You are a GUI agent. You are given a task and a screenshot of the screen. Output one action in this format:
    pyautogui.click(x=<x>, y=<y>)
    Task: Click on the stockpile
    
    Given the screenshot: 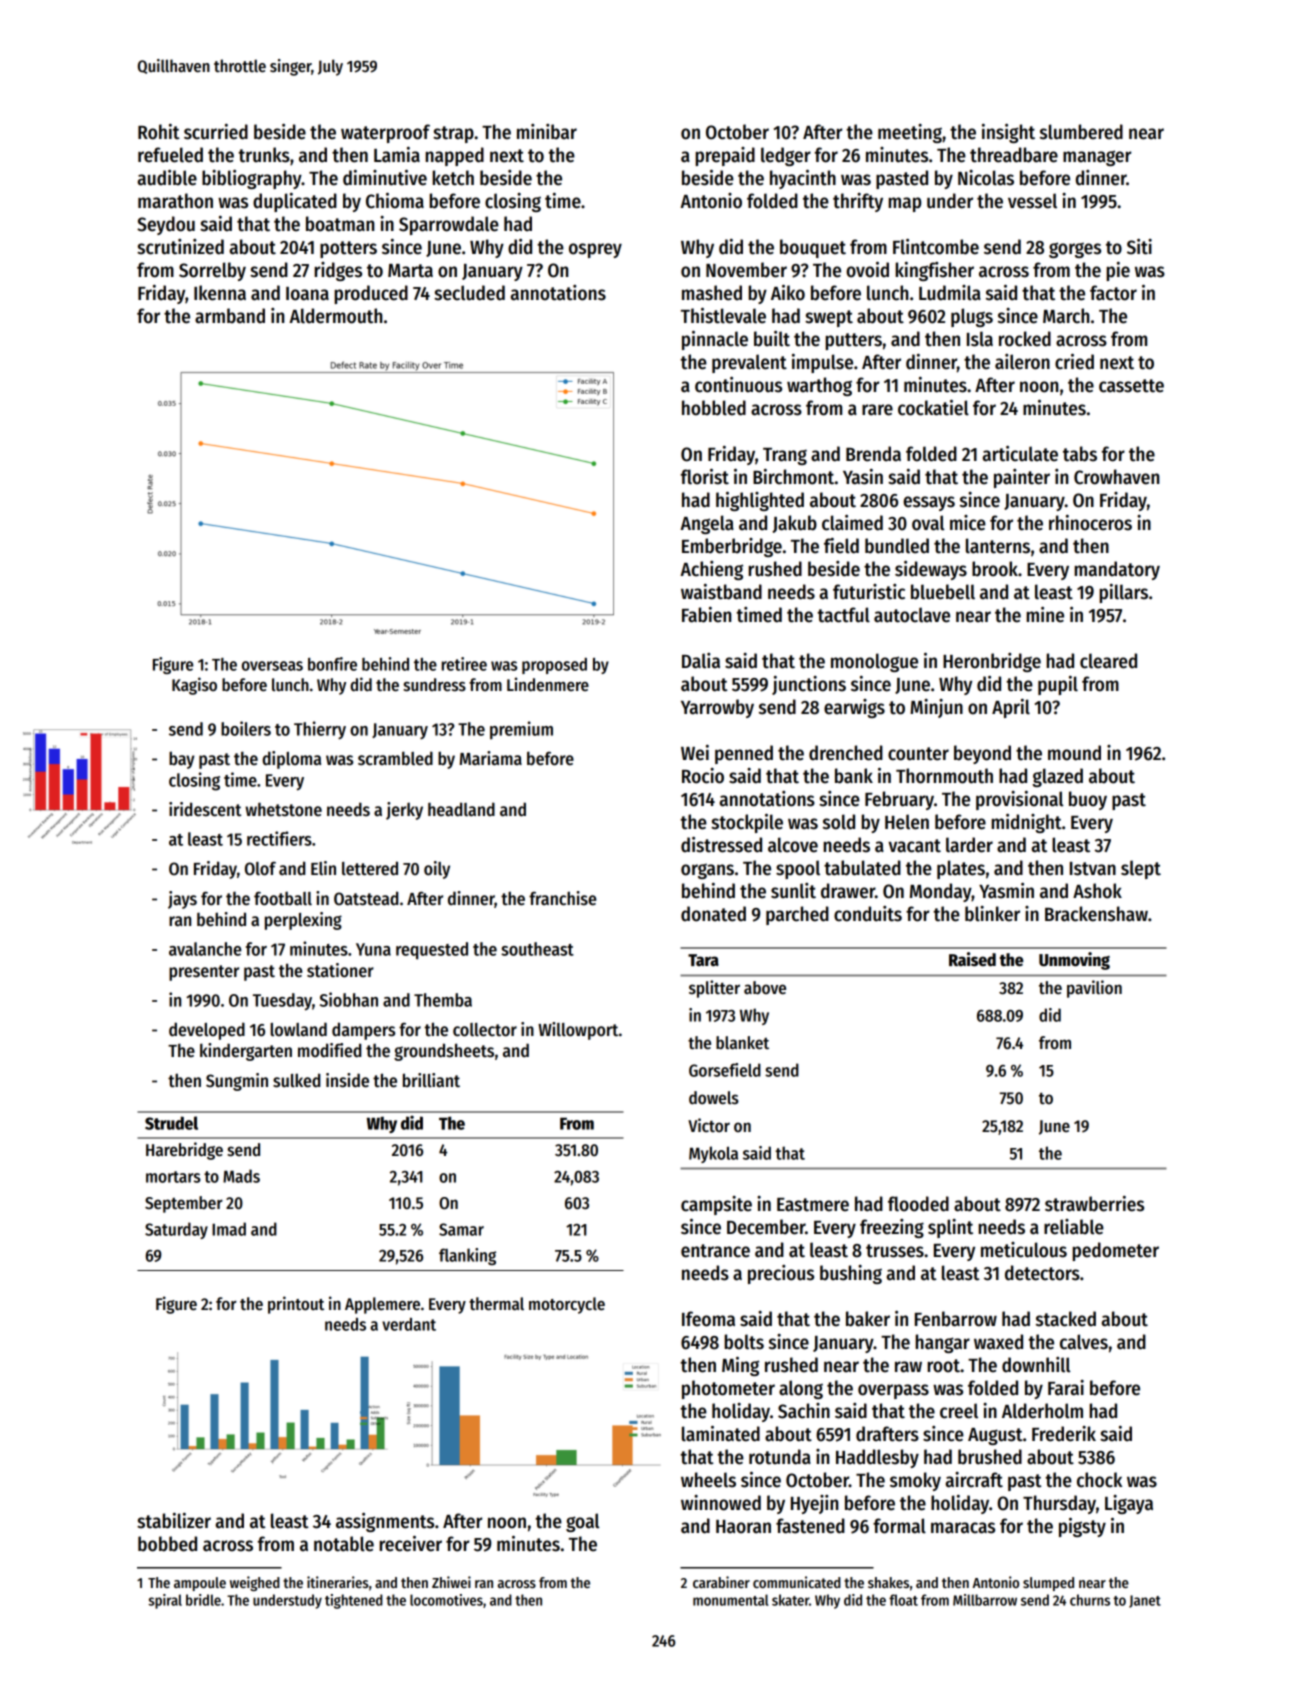 What is the action you would take?
    pyautogui.click(x=747, y=823)
